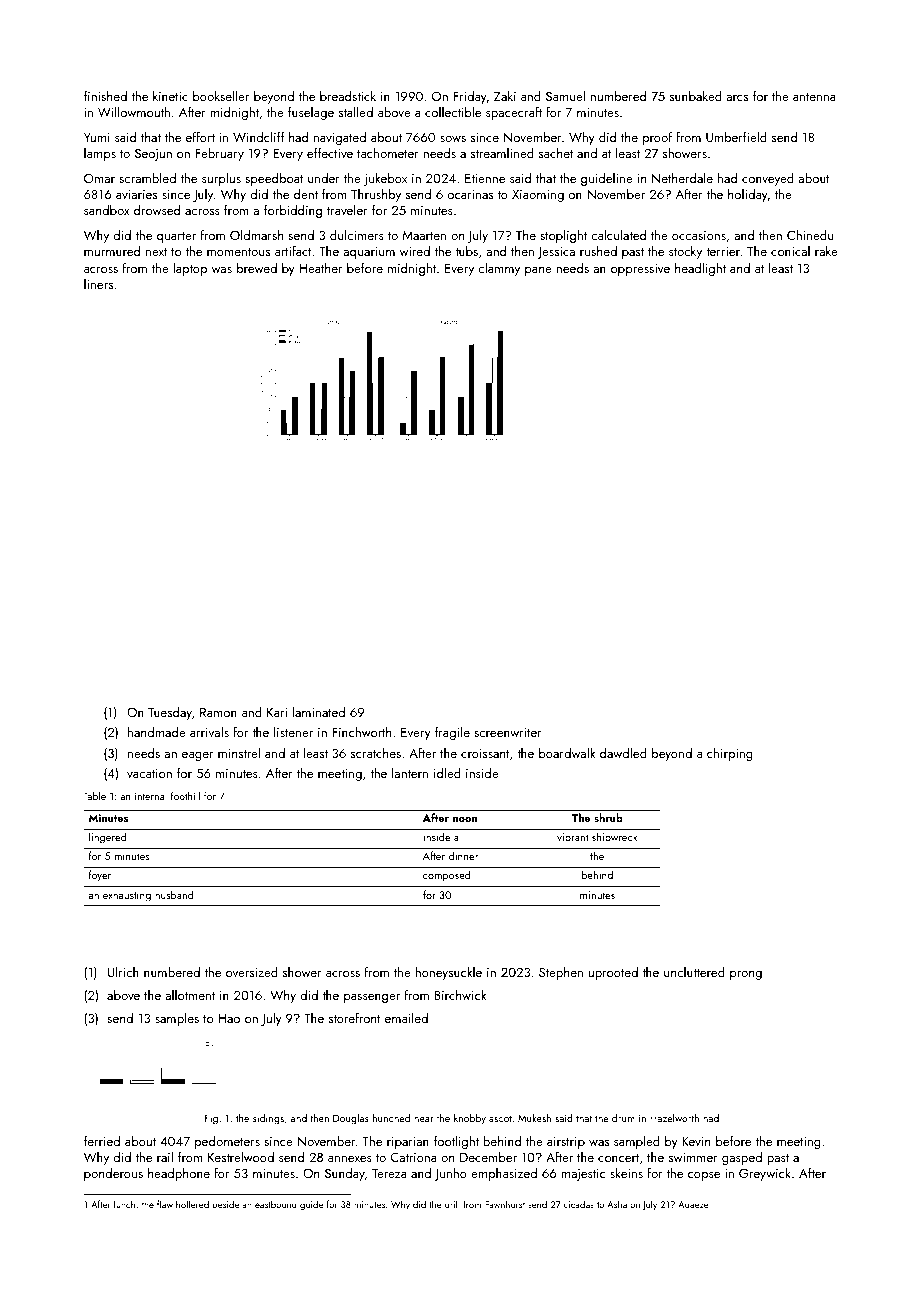  What do you see at coordinates (765, 1174) in the document?
I see `Greywick` at bounding box center [765, 1174].
